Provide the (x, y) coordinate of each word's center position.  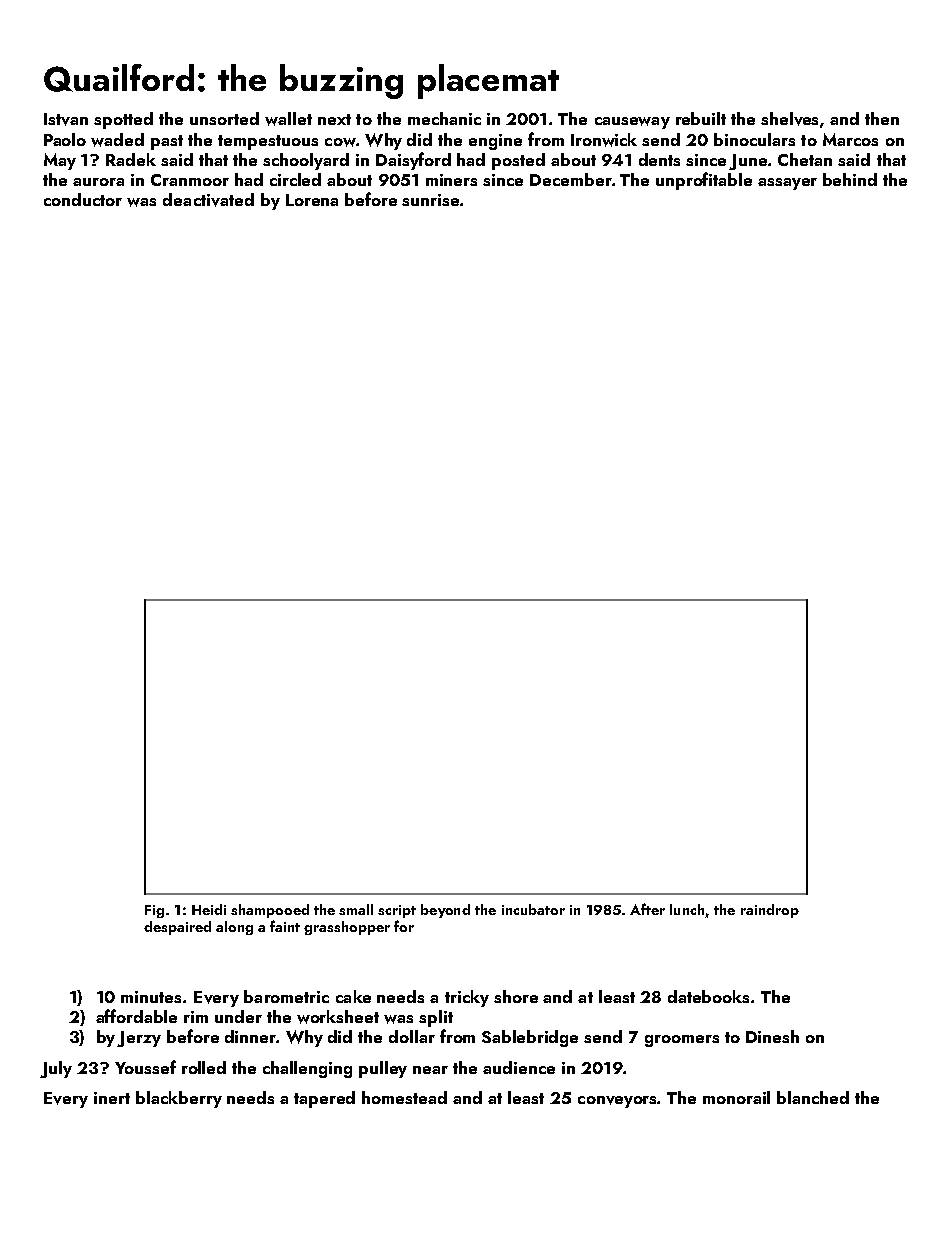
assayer (787, 184)
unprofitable (704, 181)
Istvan (66, 119)
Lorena (312, 200)
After (647, 909)
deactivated (208, 200)
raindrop (770, 911)
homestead (404, 1097)
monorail (736, 1097)
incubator (533, 909)
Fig (154, 911)
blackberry (179, 1099)
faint (285, 926)
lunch (687, 909)
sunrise (430, 200)
